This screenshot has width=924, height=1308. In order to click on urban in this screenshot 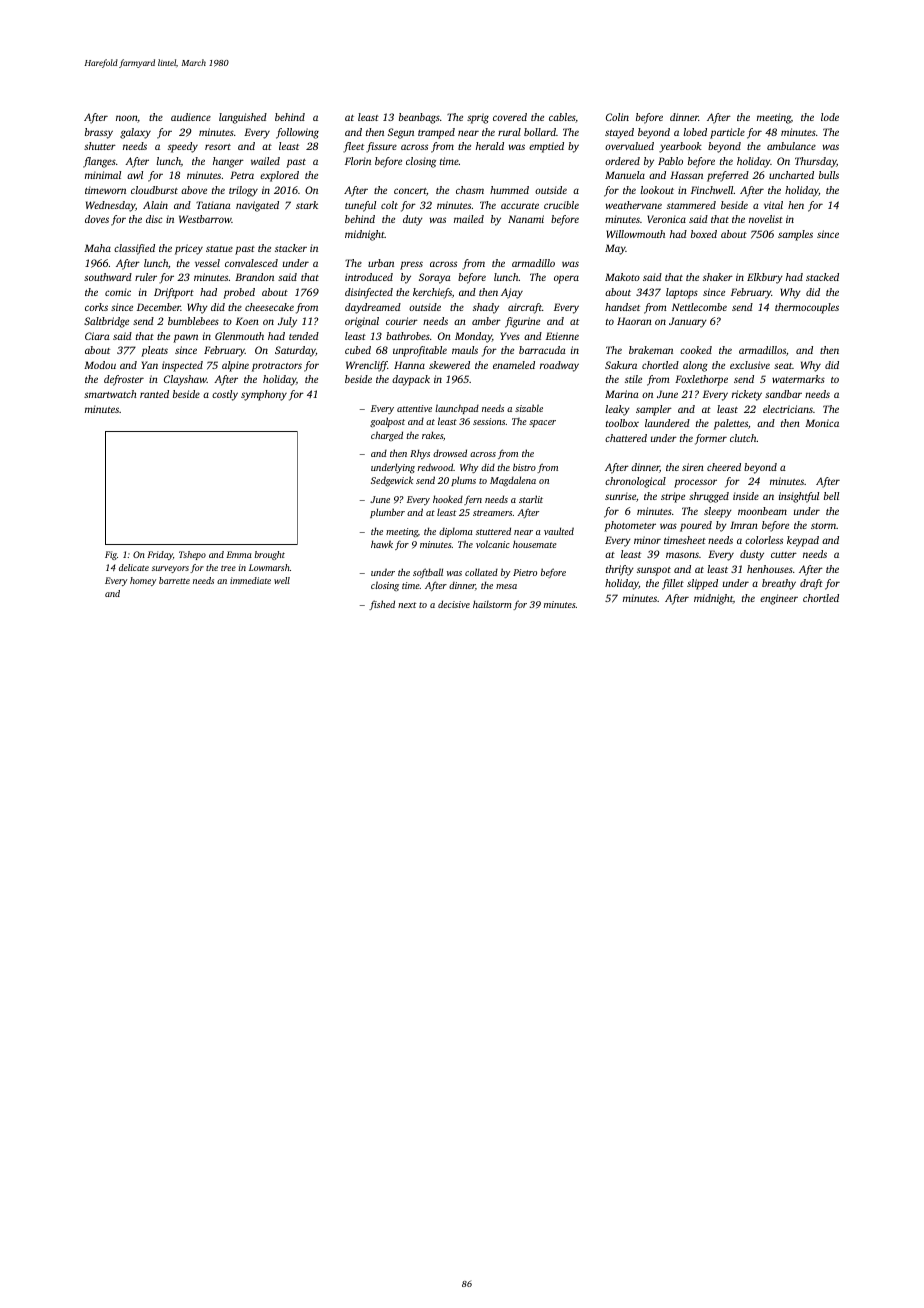, I will do `click(381, 263)`.
